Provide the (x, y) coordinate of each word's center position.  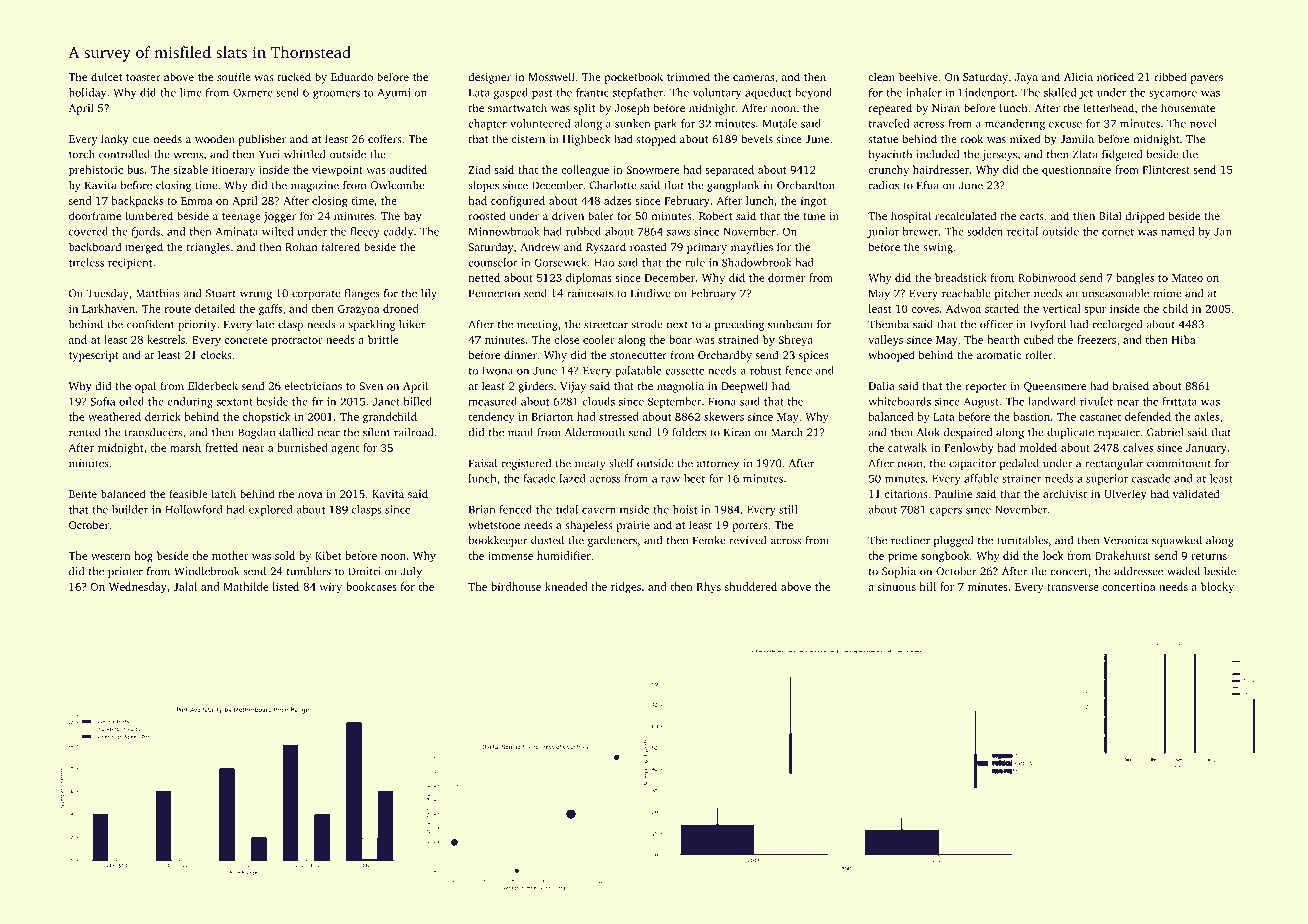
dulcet (106, 76)
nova (310, 495)
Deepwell (744, 387)
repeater (1119, 434)
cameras (753, 78)
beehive (918, 76)
